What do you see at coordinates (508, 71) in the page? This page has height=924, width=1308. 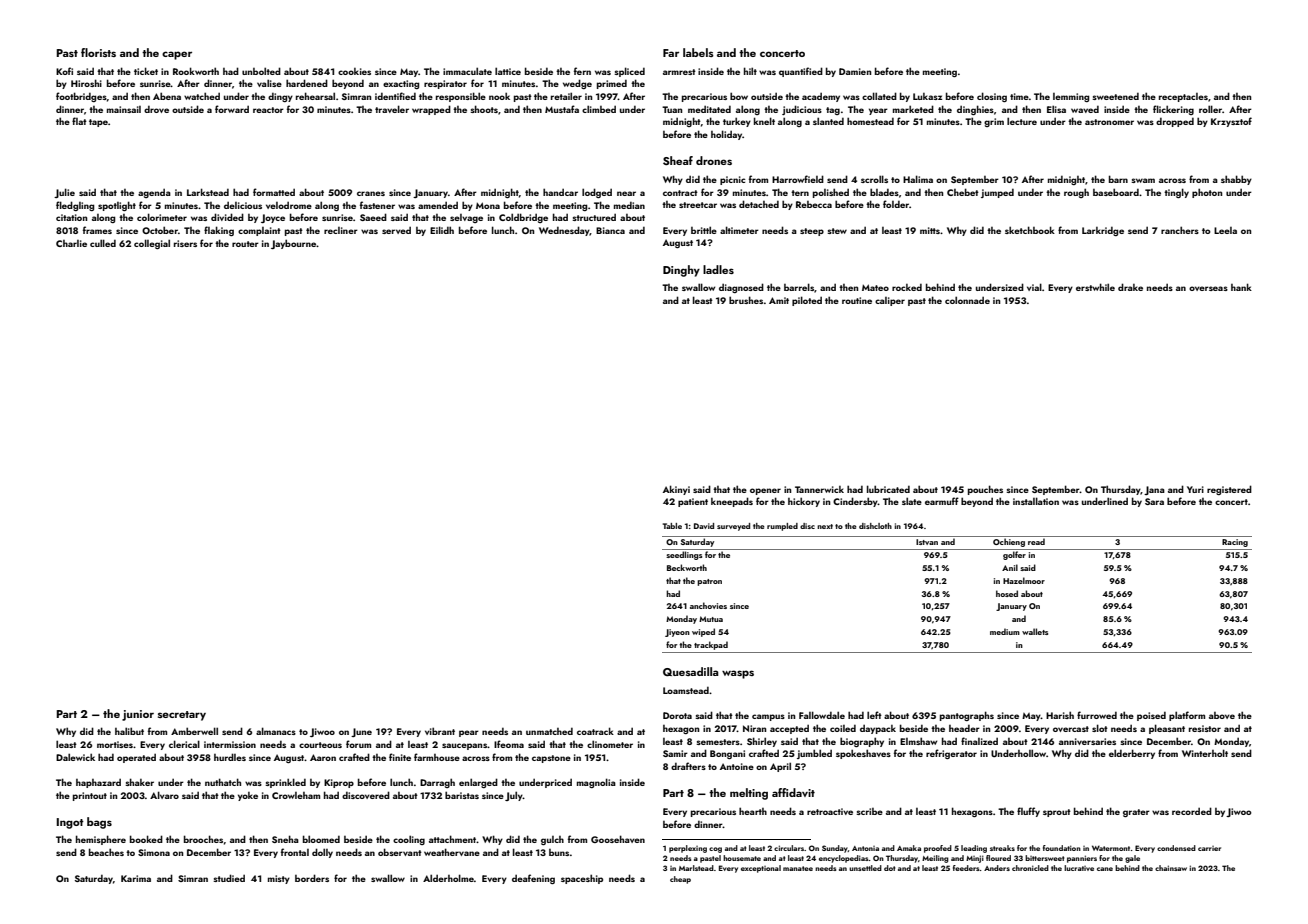 I see `lattice` at bounding box center [508, 71].
